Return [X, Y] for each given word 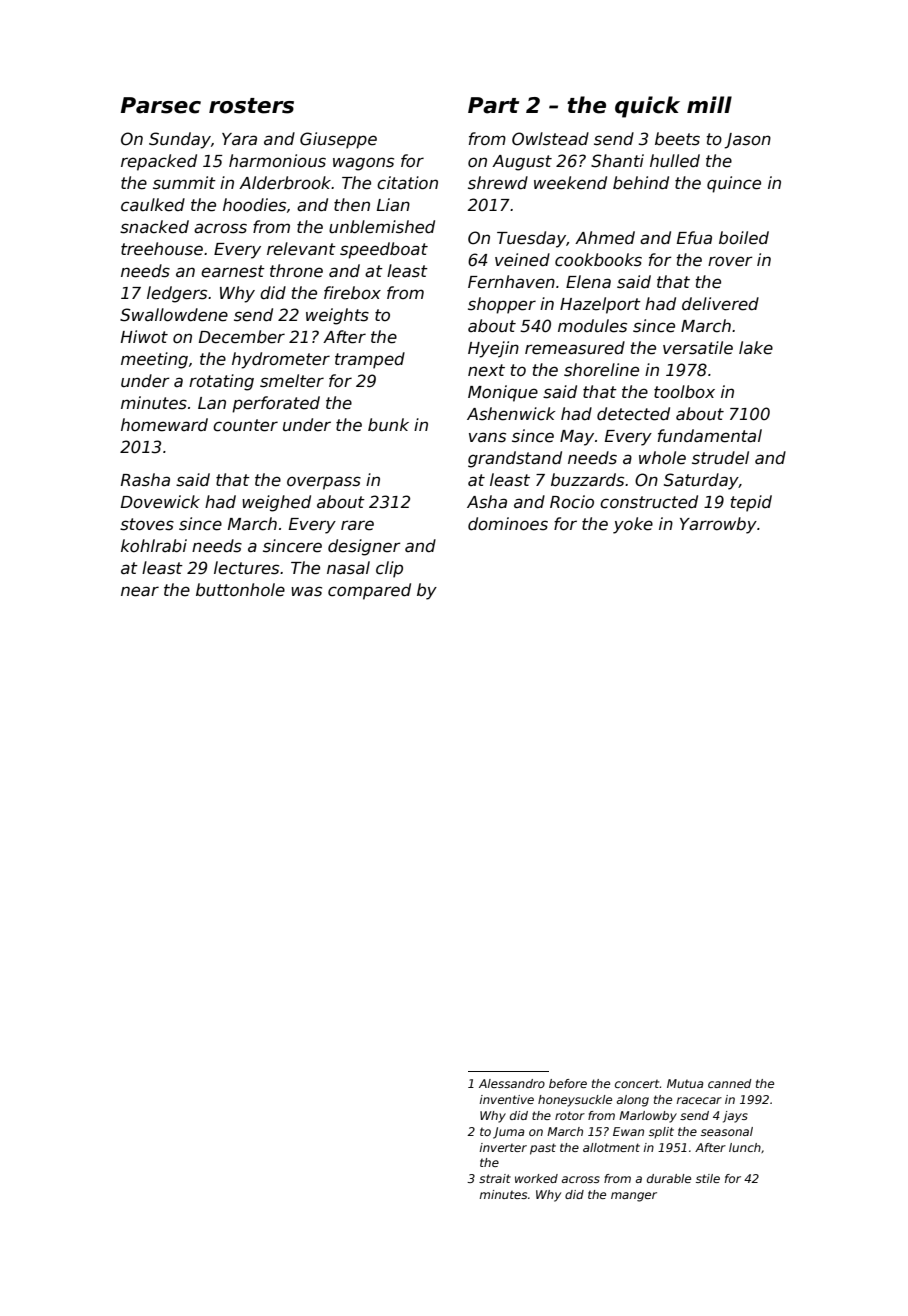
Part [493, 105]
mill [709, 104]
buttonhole [240, 590]
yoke [633, 525]
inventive [507, 1099]
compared [369, 591]
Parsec [161, 105]
